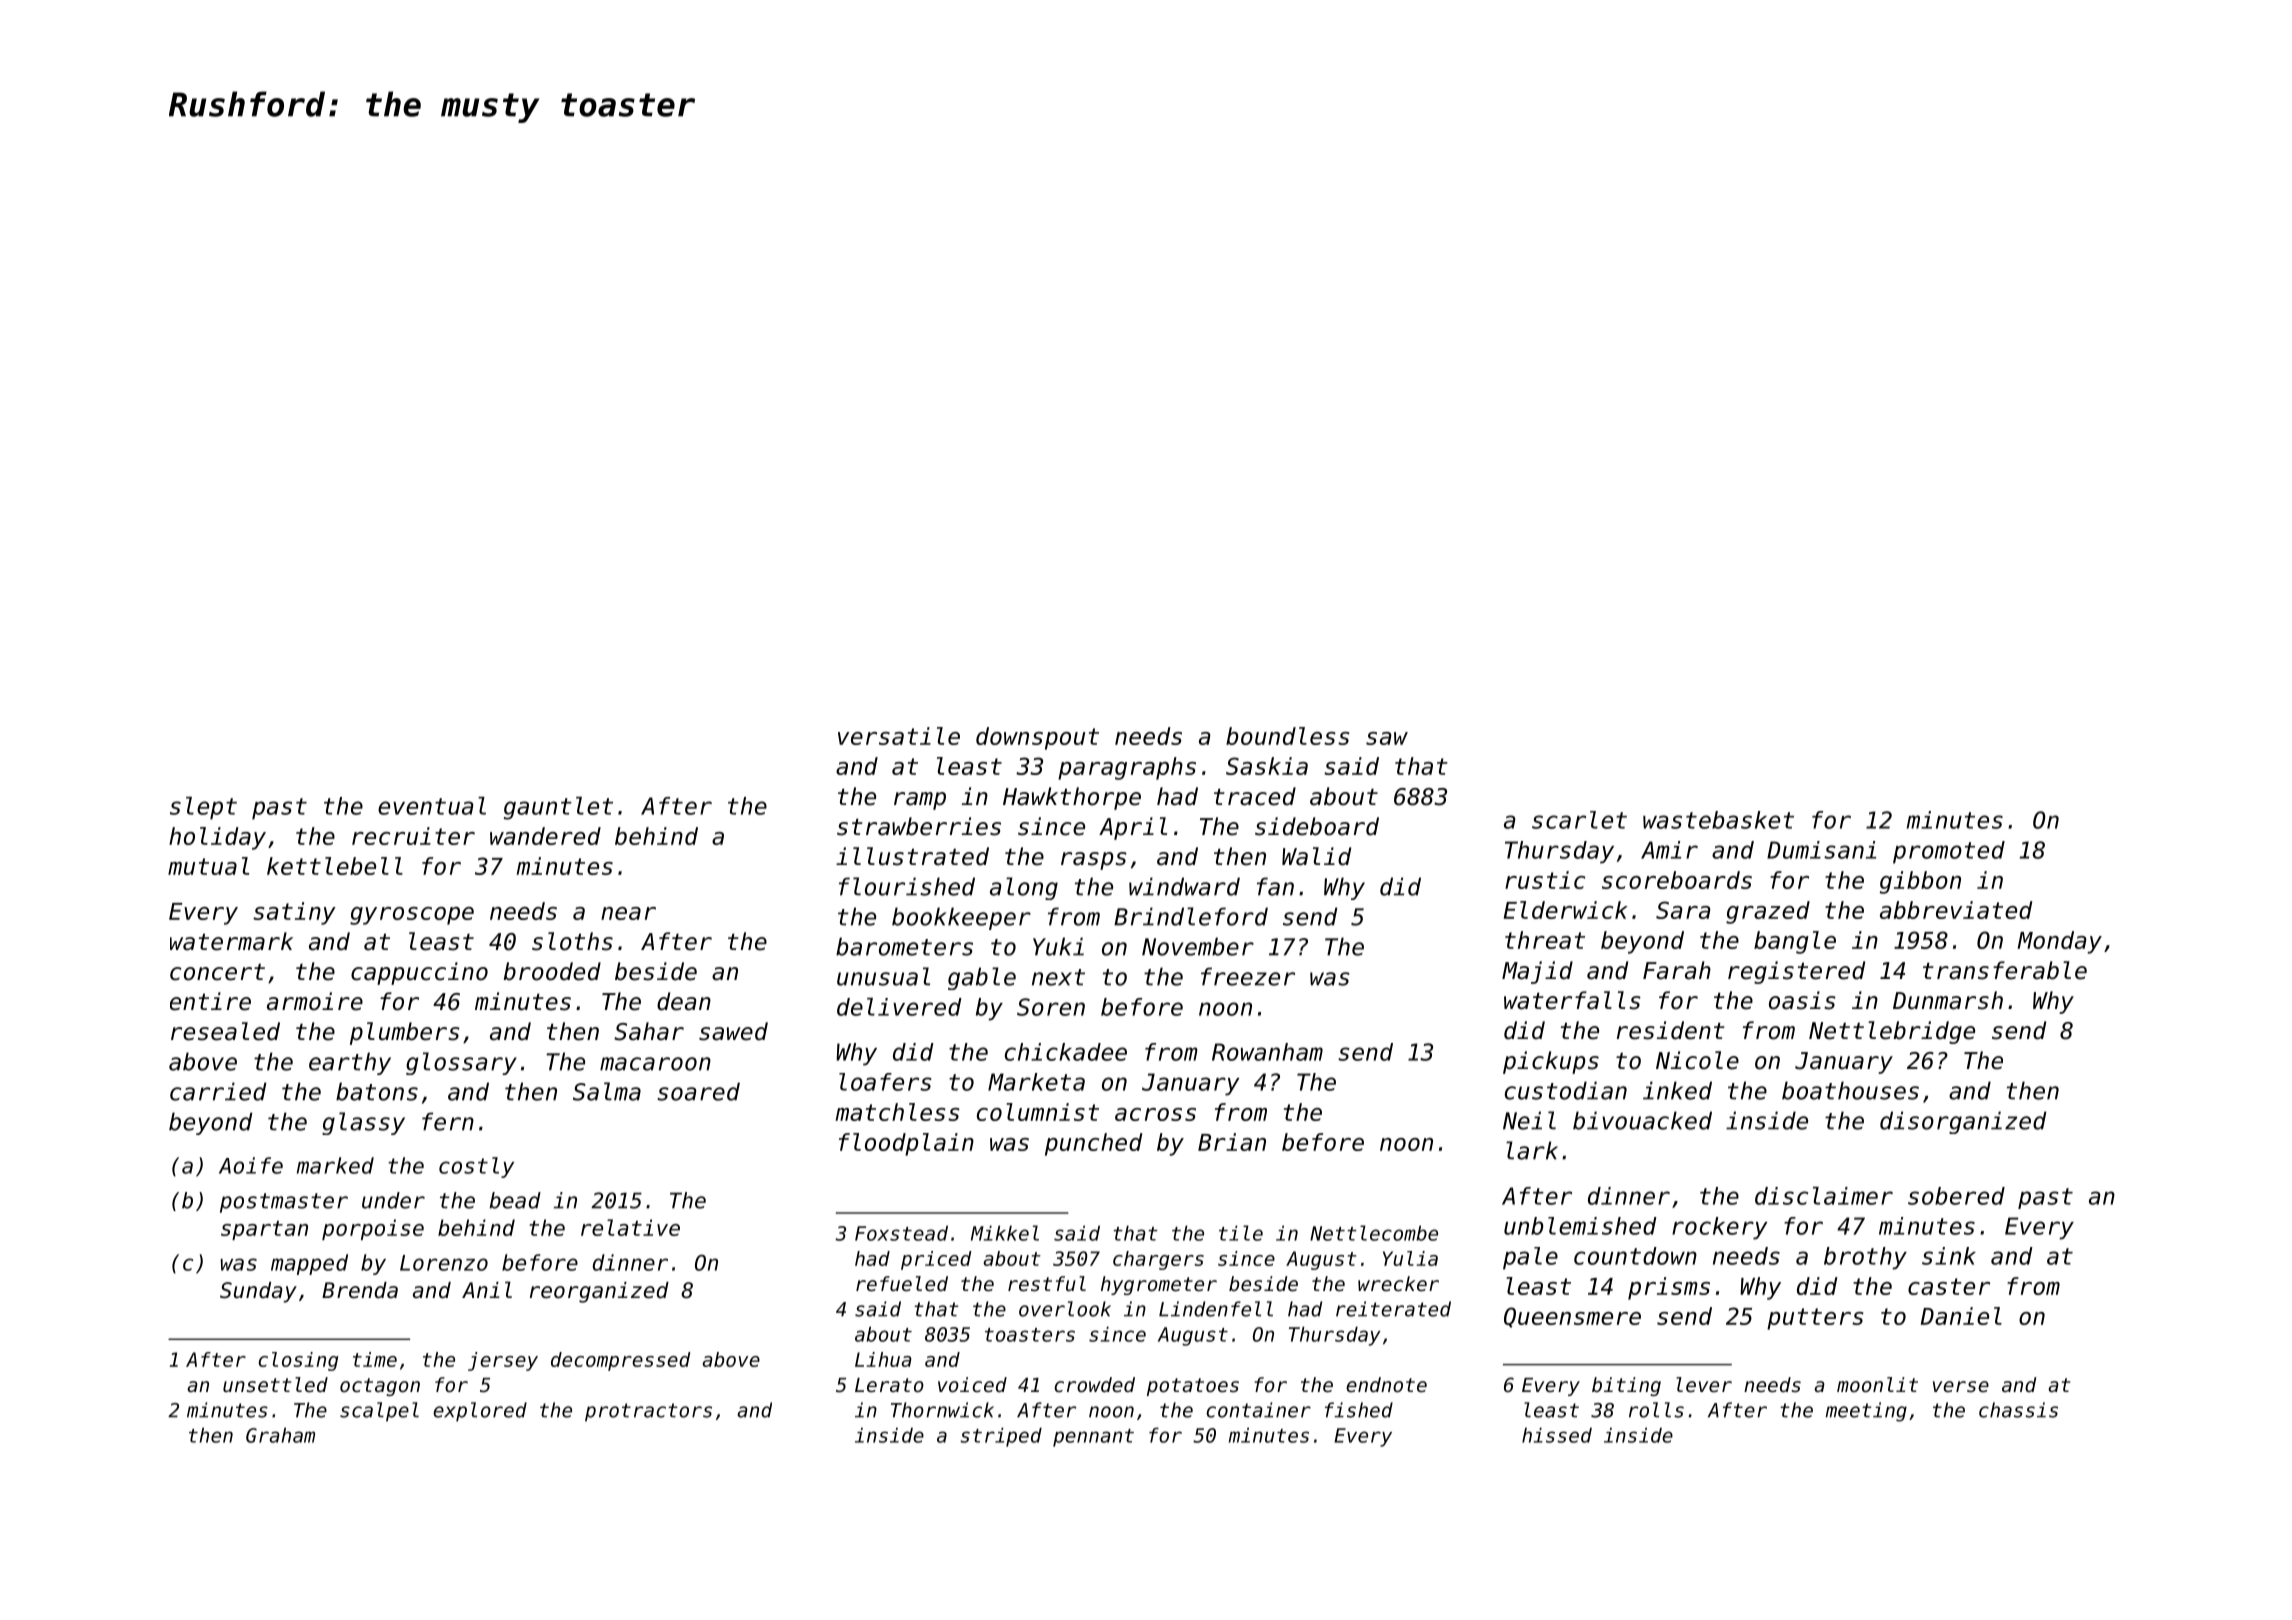 The image size is (2292, 1620). What do you see at coordinates (648, 1412) in the image?
I see `protractors` at bounding box center [648, 1412].
